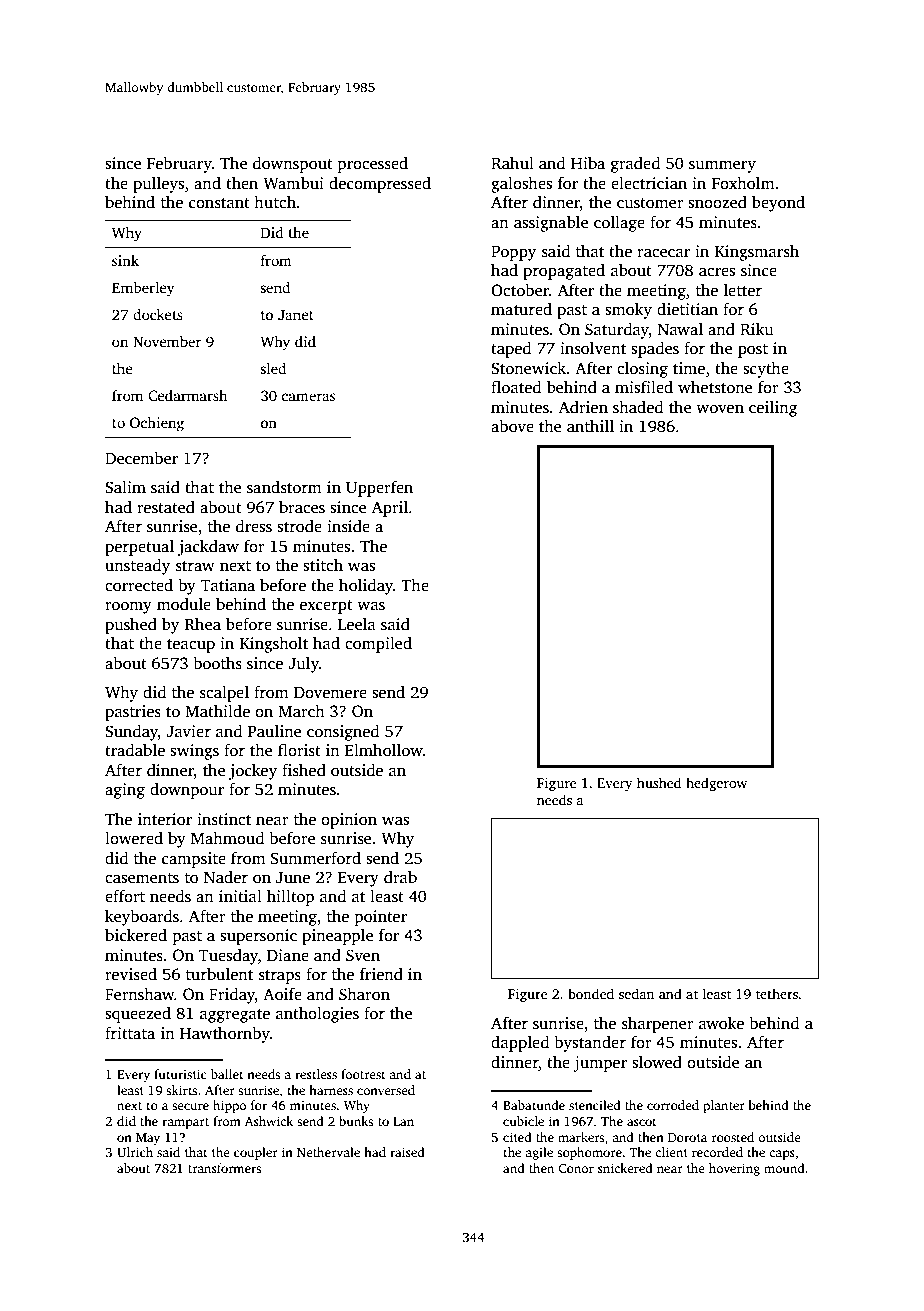 This screenshot has width=924, height=1311. I want to click on pulleys, so click(158, 185).
